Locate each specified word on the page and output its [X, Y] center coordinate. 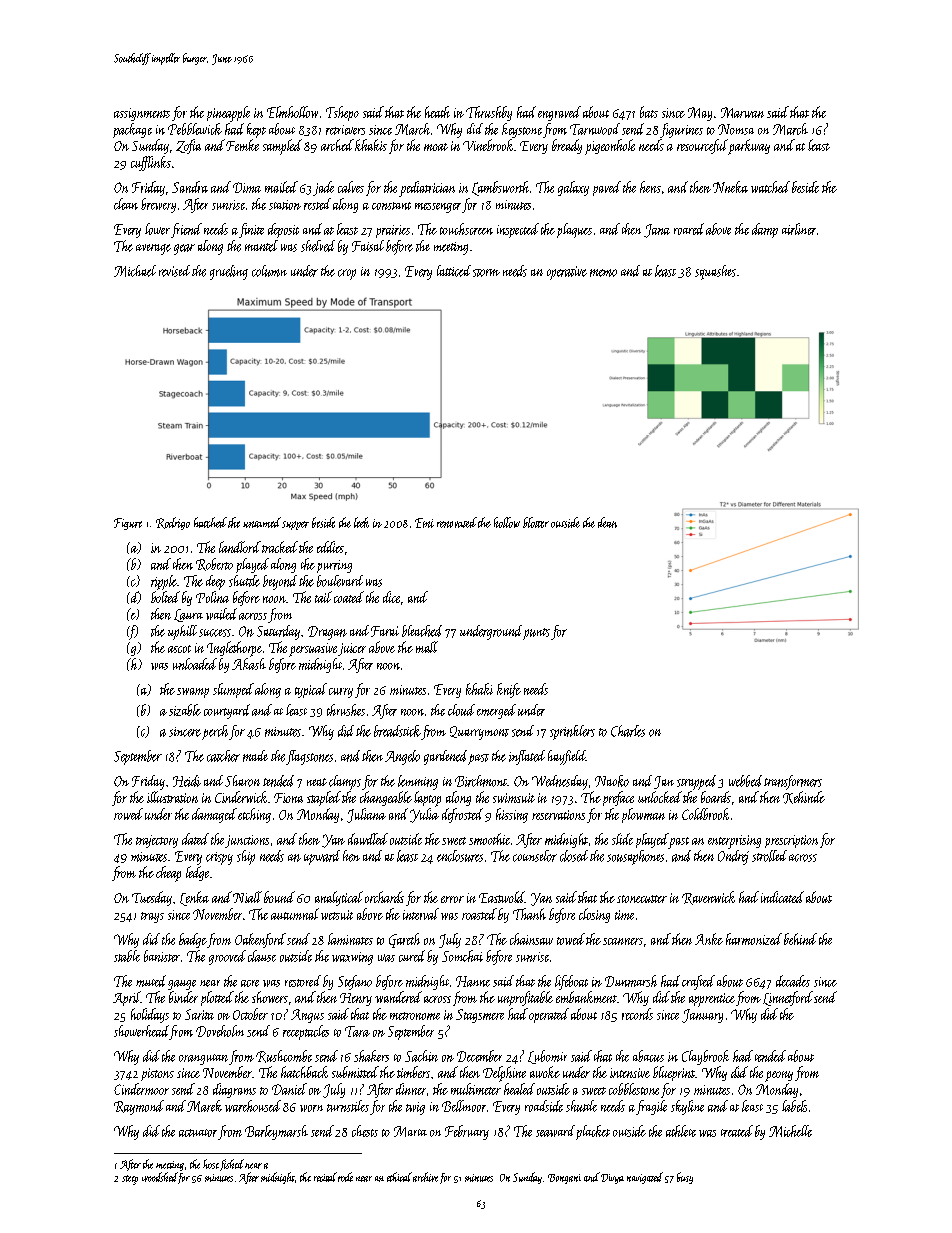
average [153, 249]
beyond [280, 582]
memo [603, 273]
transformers [793, 782]
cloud [461, 710]
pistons [157, 1074]
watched [770, 187]
